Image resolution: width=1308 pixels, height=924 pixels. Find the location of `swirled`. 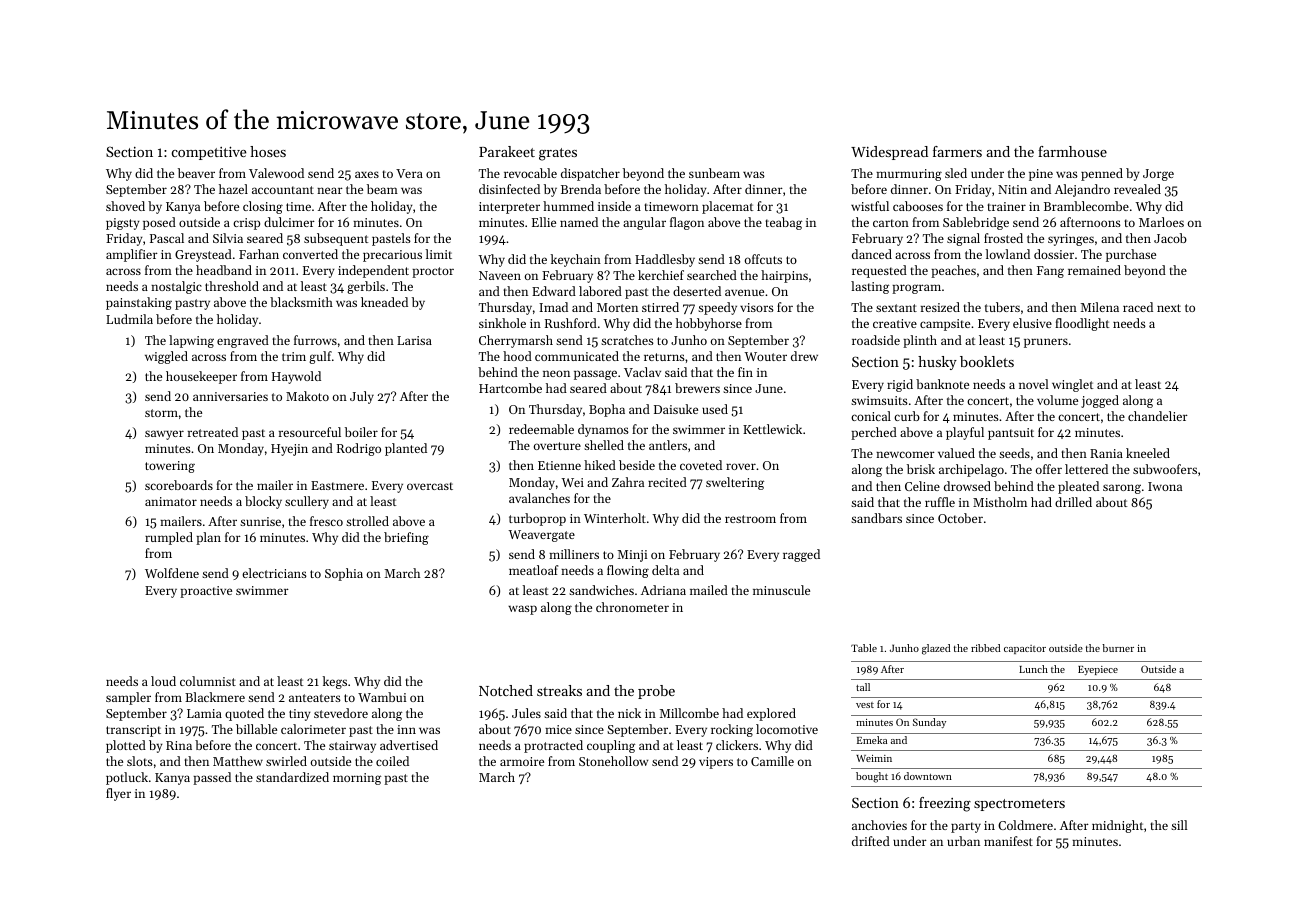

swirled is located at coordinates (286, 761).
